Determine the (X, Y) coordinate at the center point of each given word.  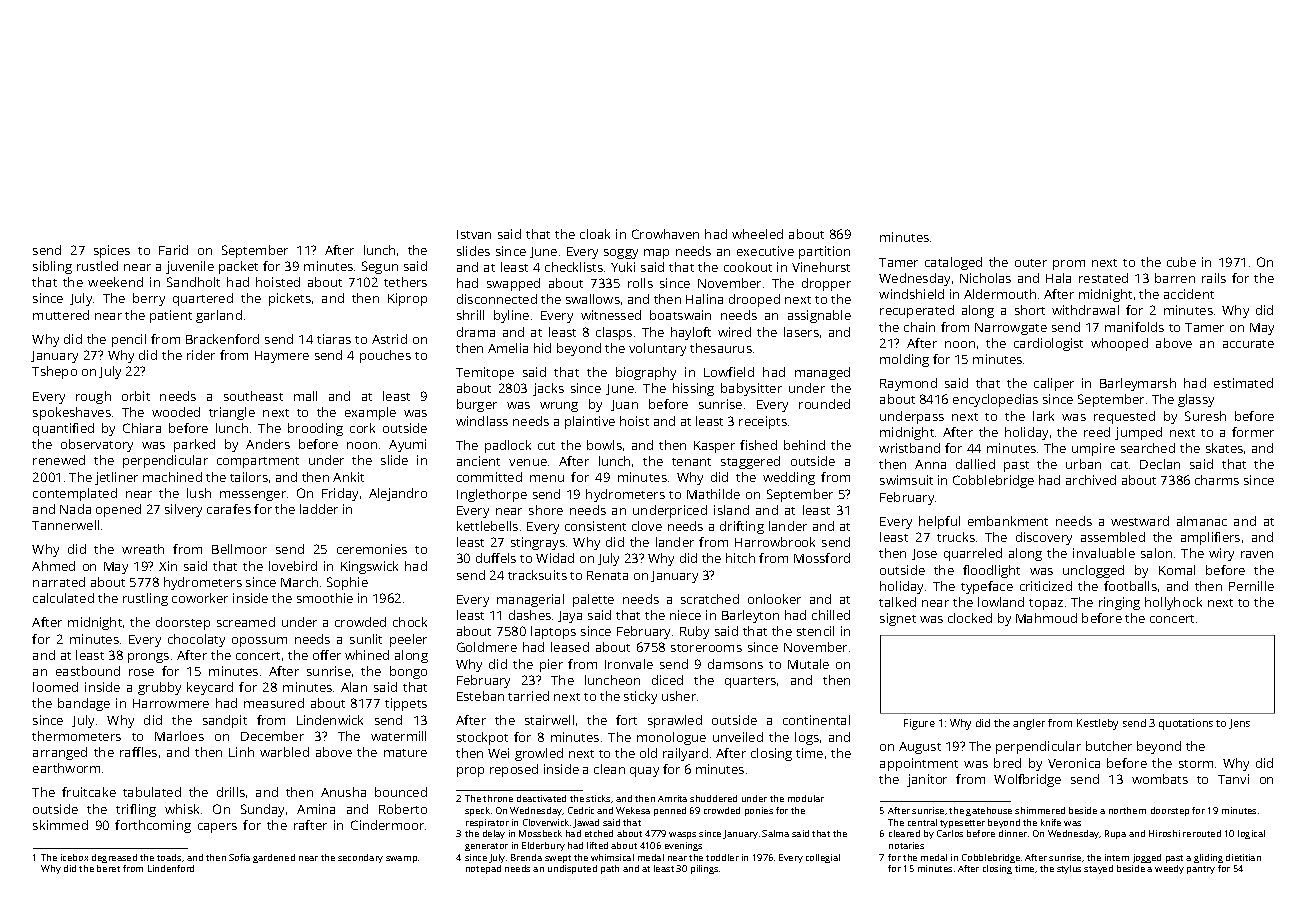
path (610, 869)
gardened (274, 858)
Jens (1239, 724)
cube (1181, 262)
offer (327, 655)
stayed (1098, 869)
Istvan (474, 234)
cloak (595, 234)
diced (667, 680)
